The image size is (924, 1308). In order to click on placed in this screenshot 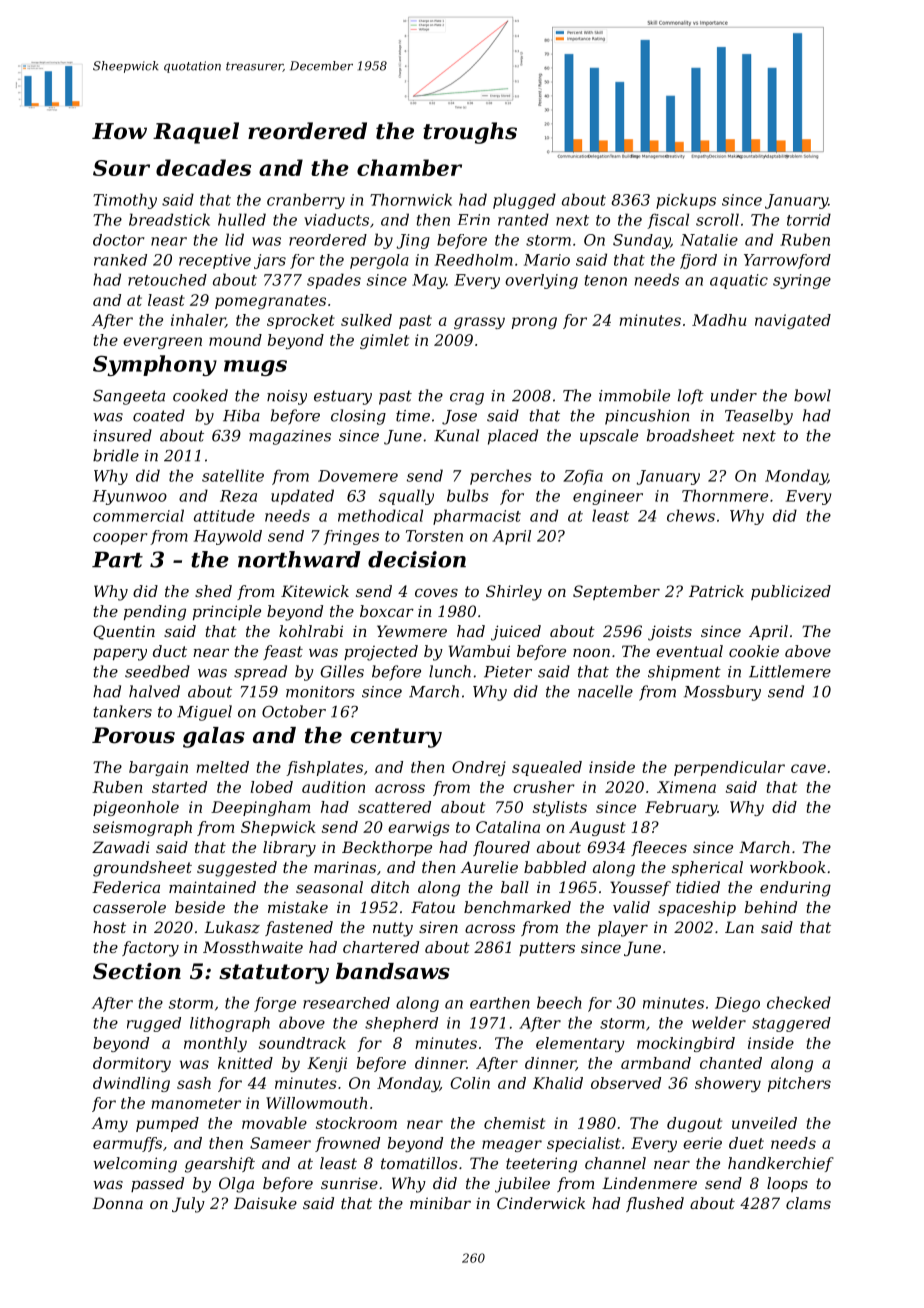, I will do `click(513, 437)`.
